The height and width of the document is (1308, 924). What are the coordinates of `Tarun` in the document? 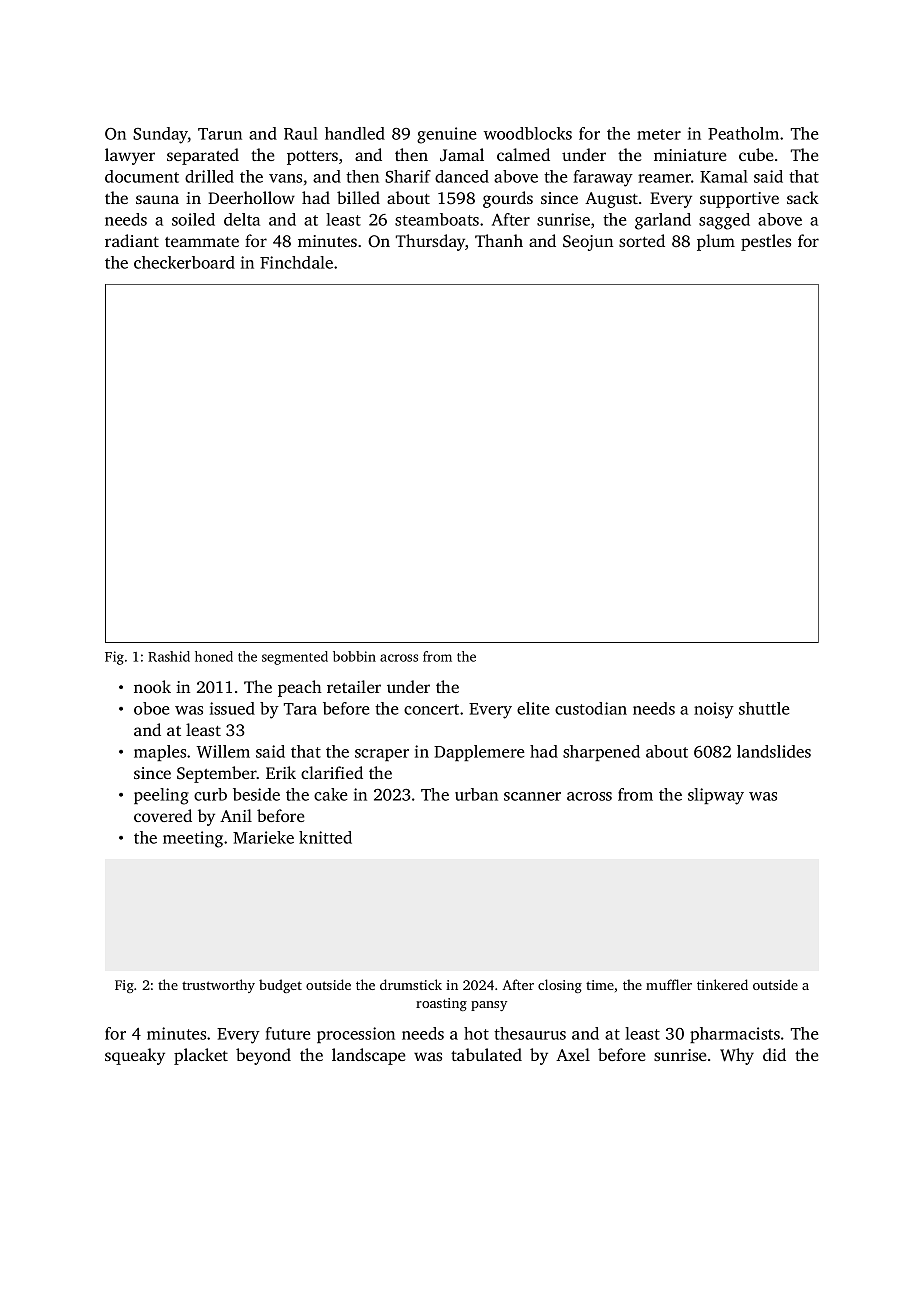 It's located at (220, 134).
